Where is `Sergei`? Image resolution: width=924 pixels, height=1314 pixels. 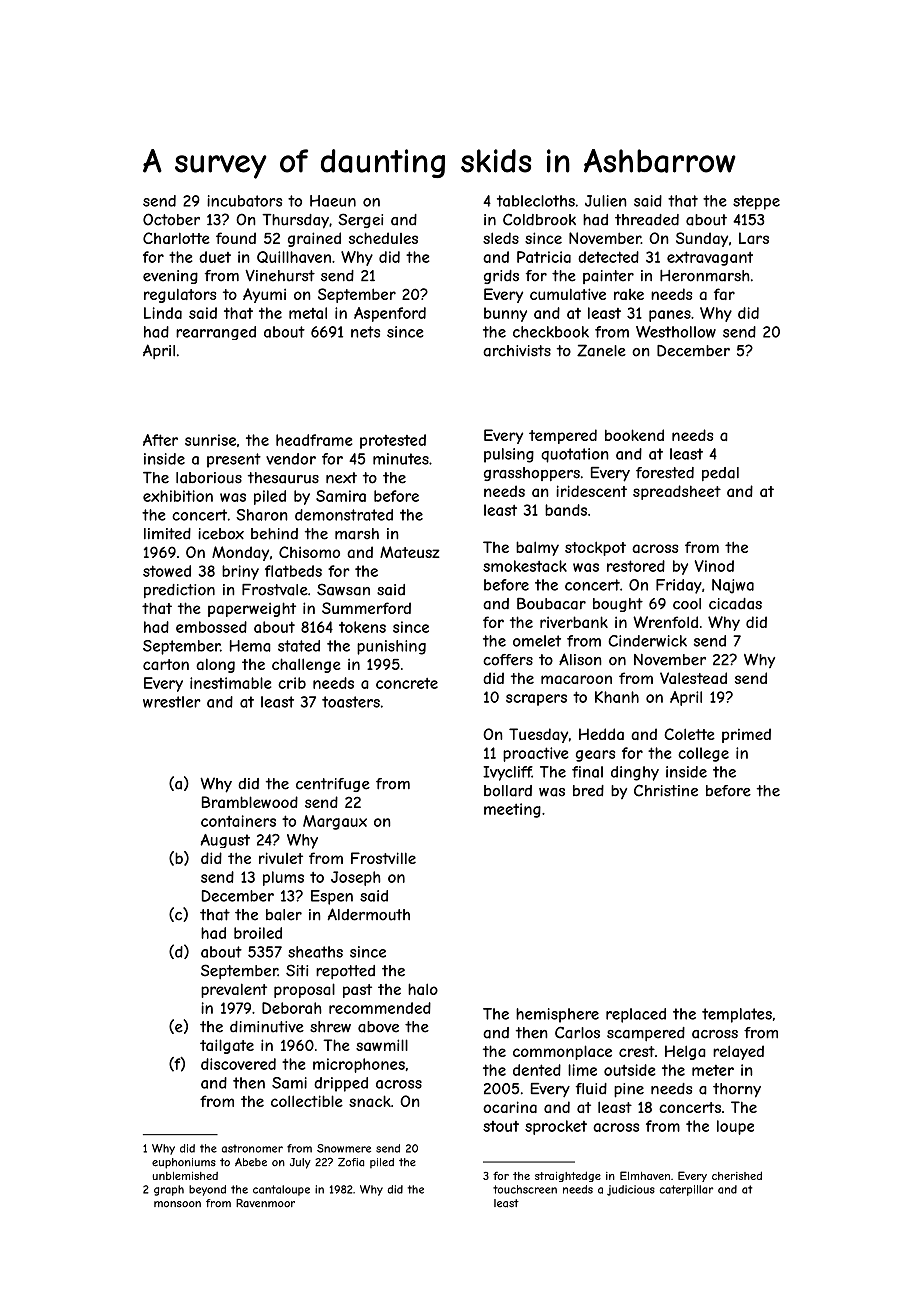 Sergei is located at coordinates (360, 220).
